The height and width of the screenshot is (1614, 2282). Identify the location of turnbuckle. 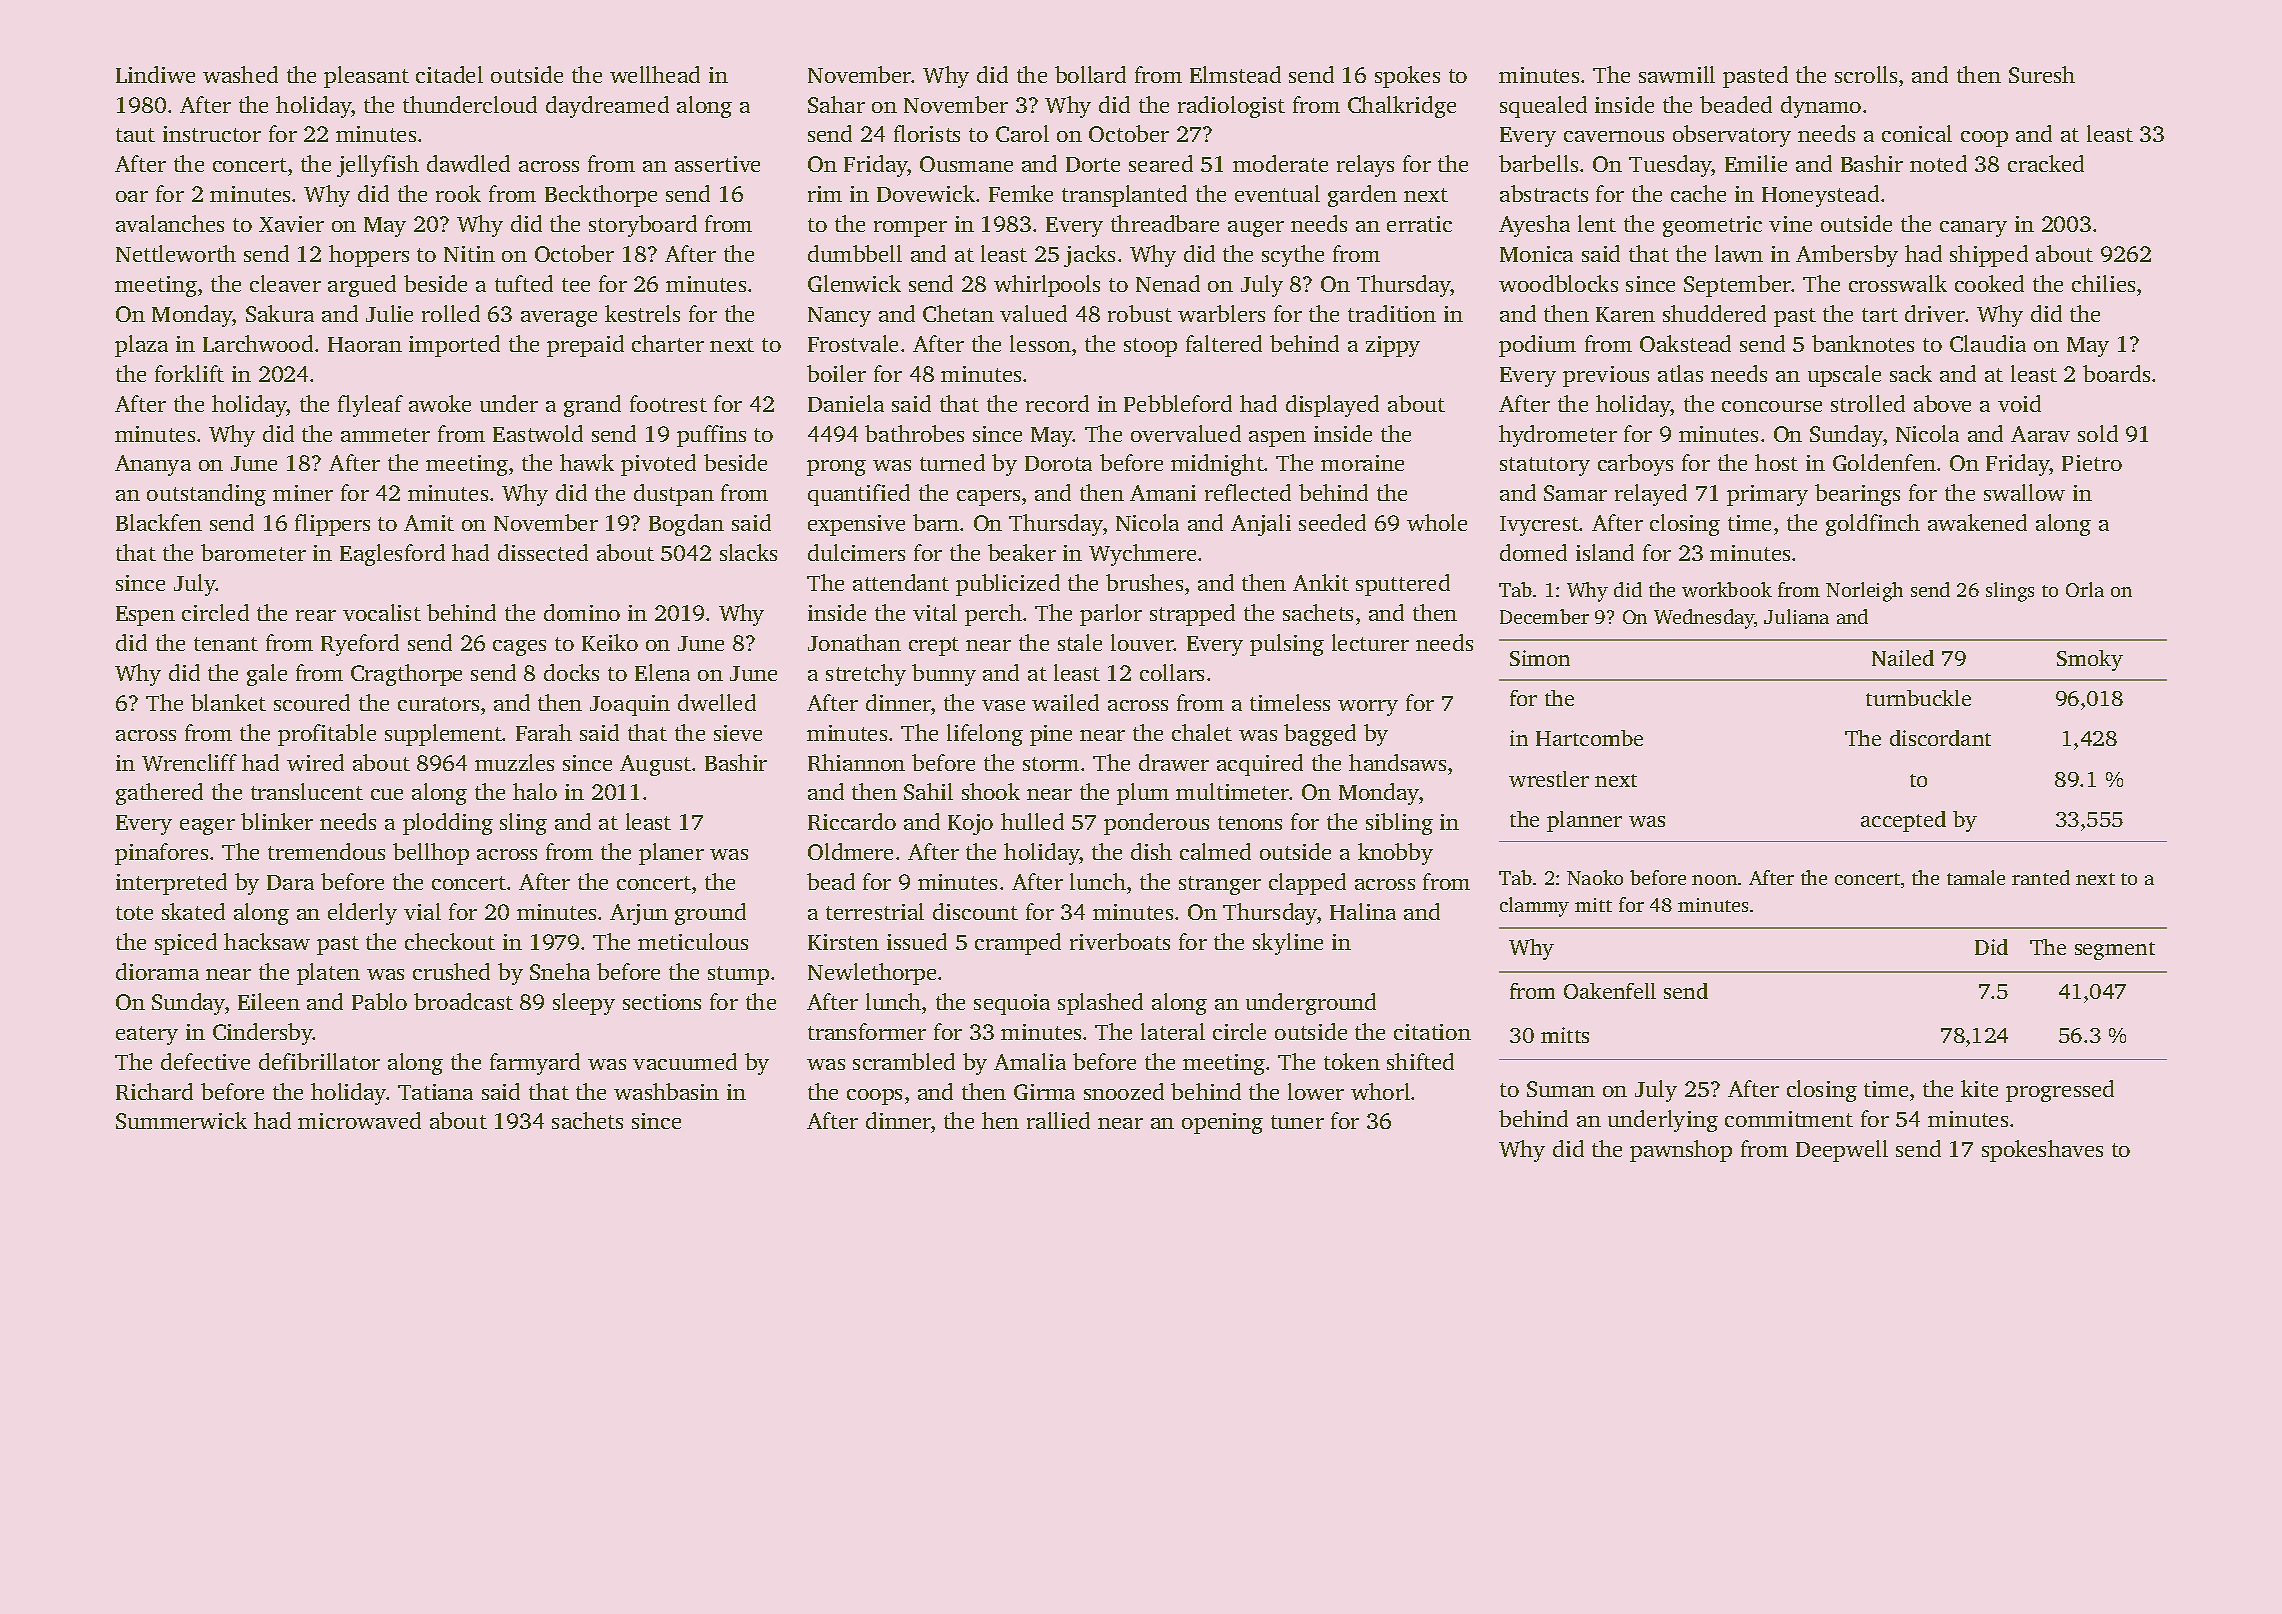
(1918, 698).
